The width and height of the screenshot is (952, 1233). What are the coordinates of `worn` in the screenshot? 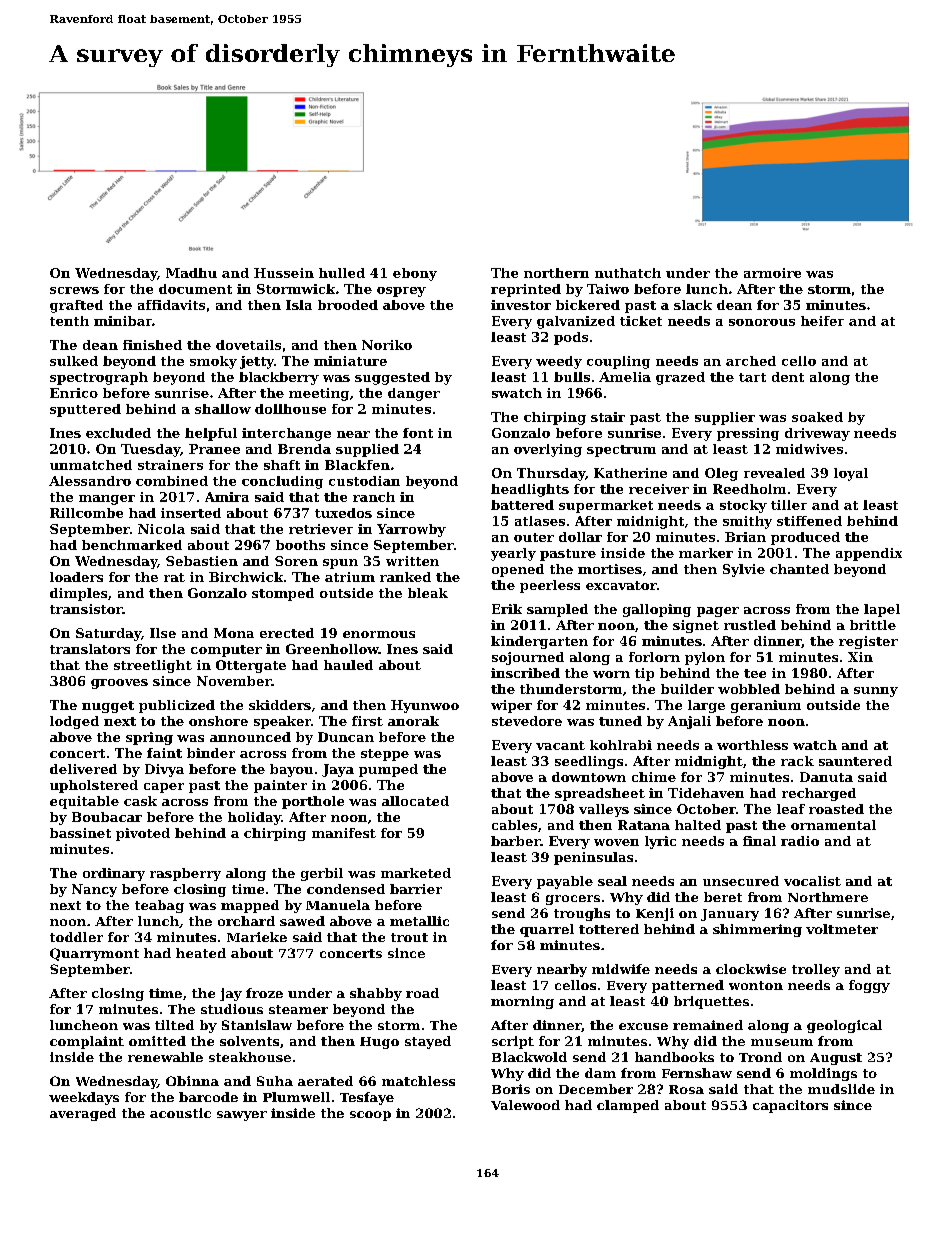 It's located at (611, 674).
